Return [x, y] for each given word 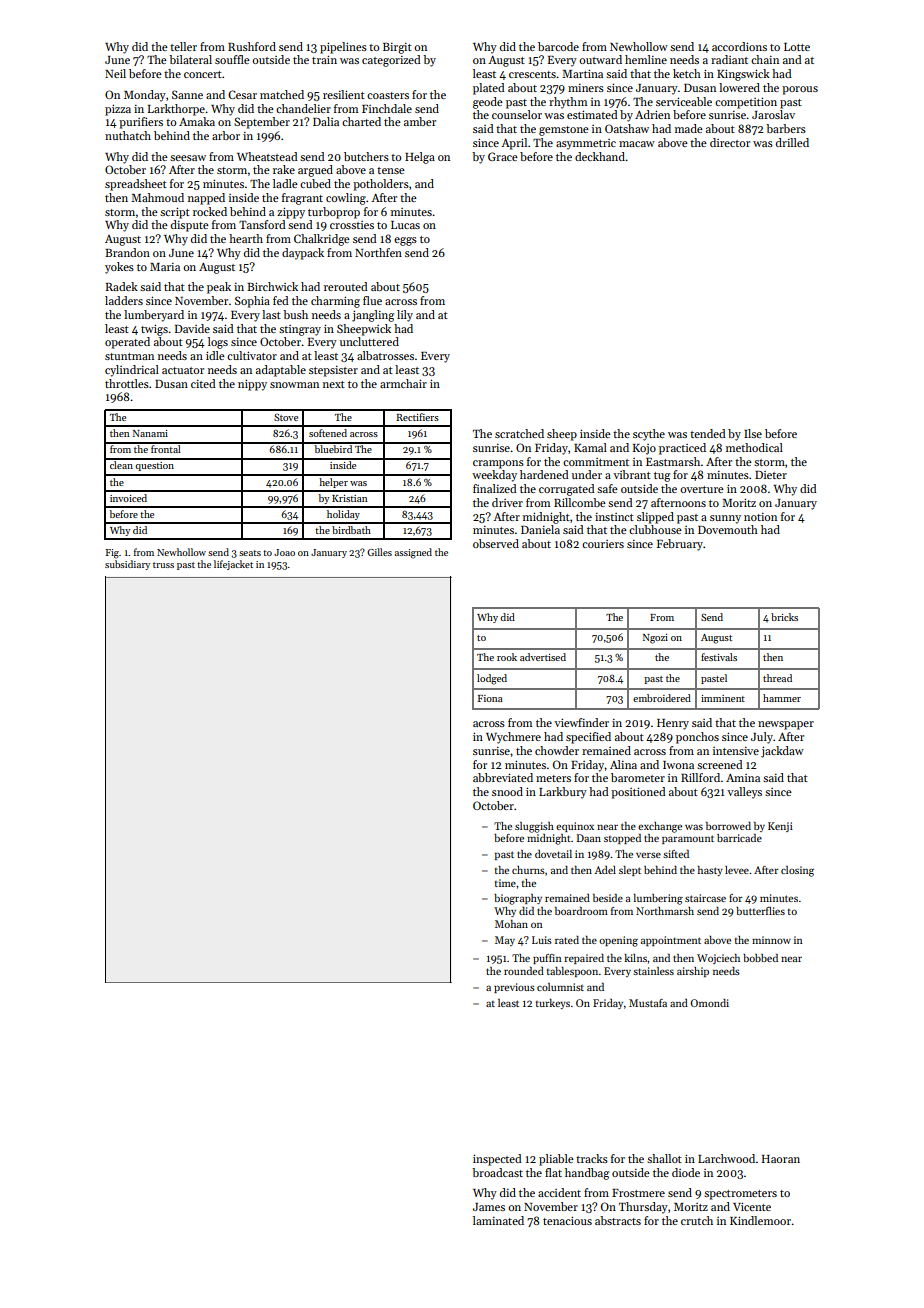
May [505, 941]
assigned [413, 553]
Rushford [252, 46]
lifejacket [233, 565]
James [489, 1207]
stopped [622, 839]
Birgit [397, 48]
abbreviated [503, 777]
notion [760, 517]
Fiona [490, 698]
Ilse [753, 433]
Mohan [511, 924]
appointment [671, 941]
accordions [739, 46]
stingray [300, 330]
